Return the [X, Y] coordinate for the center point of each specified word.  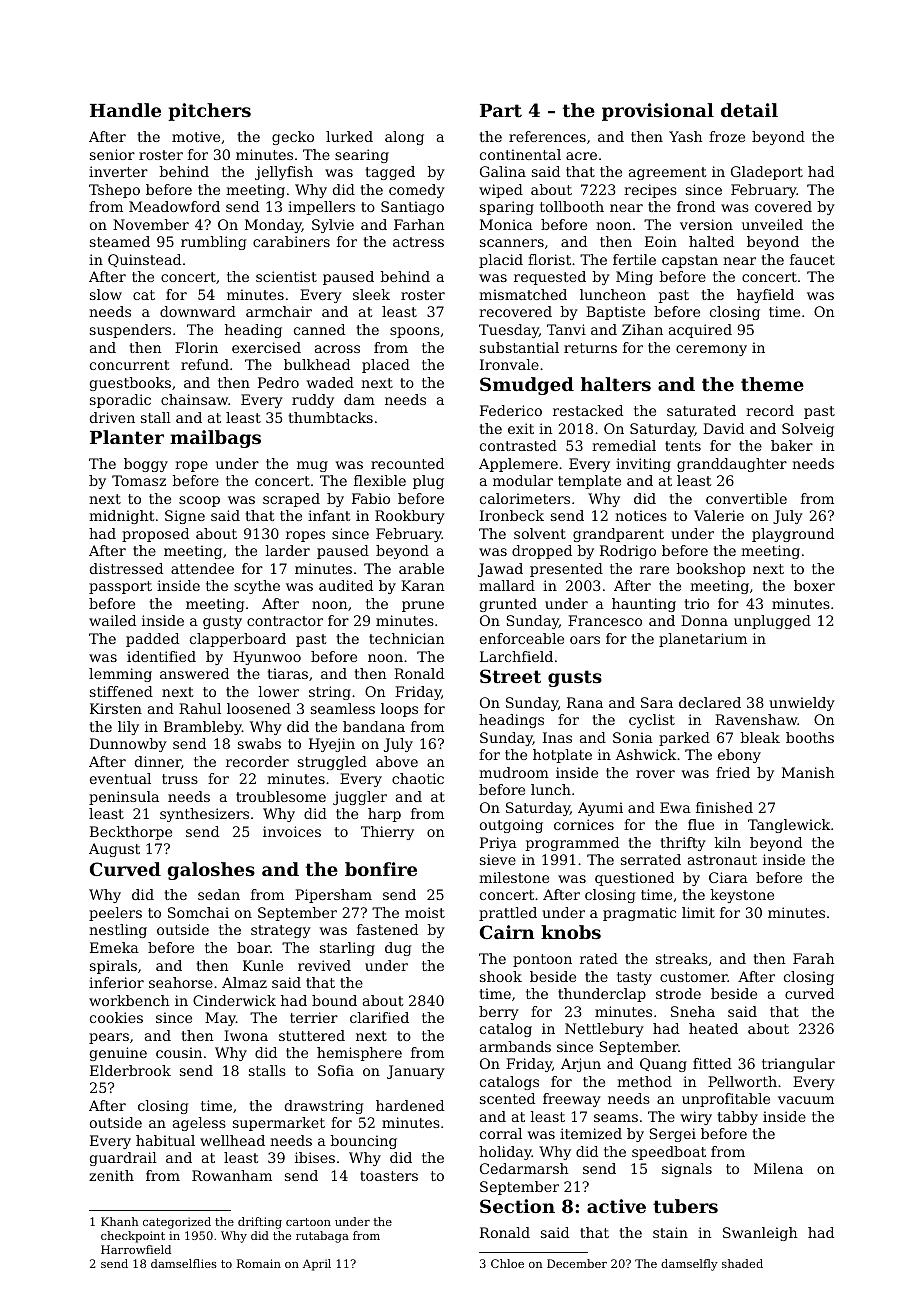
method [644, 1081]
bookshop [711, 570]
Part [501, 110]
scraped [291, 500]
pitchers [209, 112]
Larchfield [516, 656]
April [317, 1265]
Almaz [244, 982]
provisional [658, 112]
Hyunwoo [267, 658]
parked [684, 739]
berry [499, 1013]
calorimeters [525, 498]
